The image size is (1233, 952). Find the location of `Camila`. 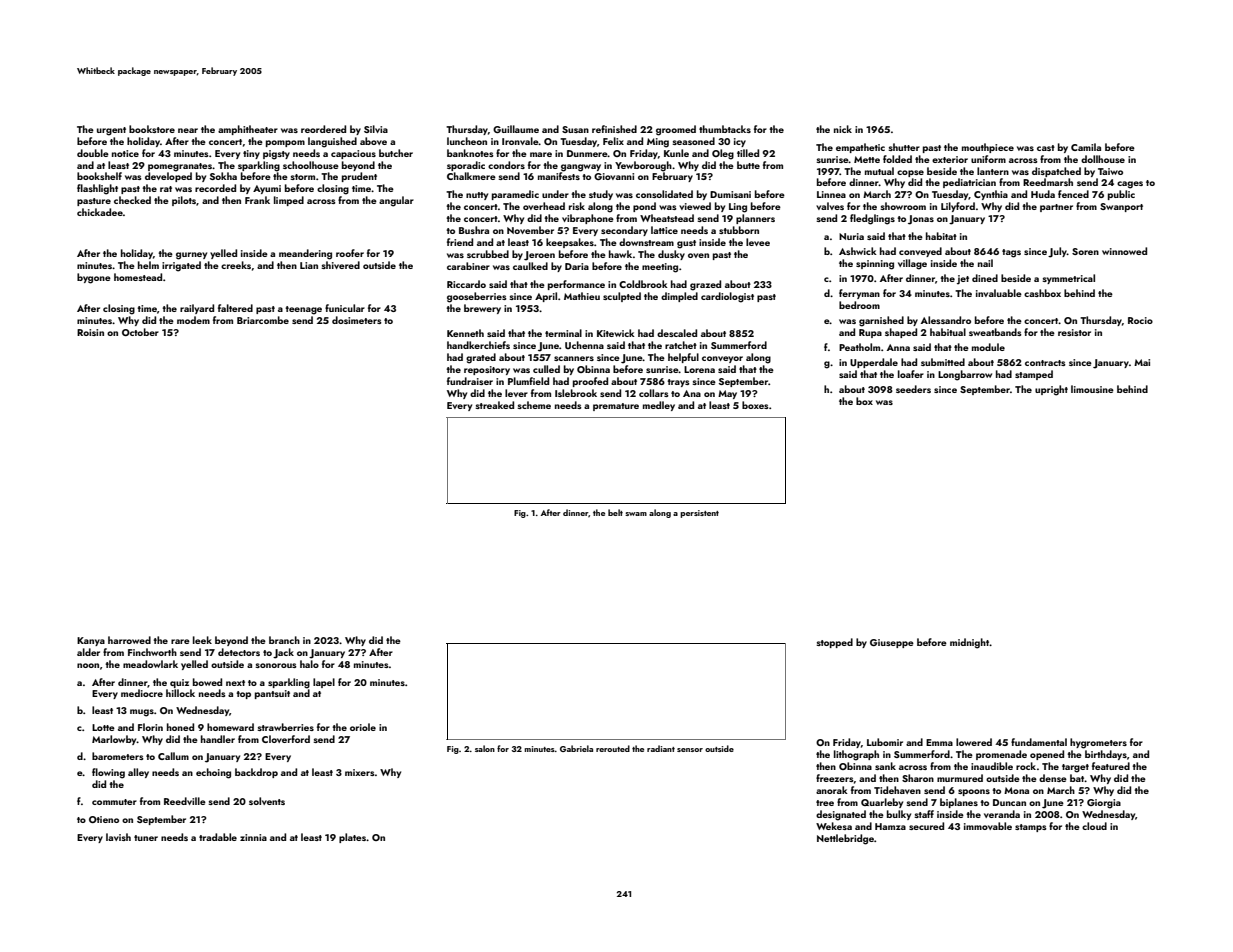

Camila is located at coordinates (1086, 147).
